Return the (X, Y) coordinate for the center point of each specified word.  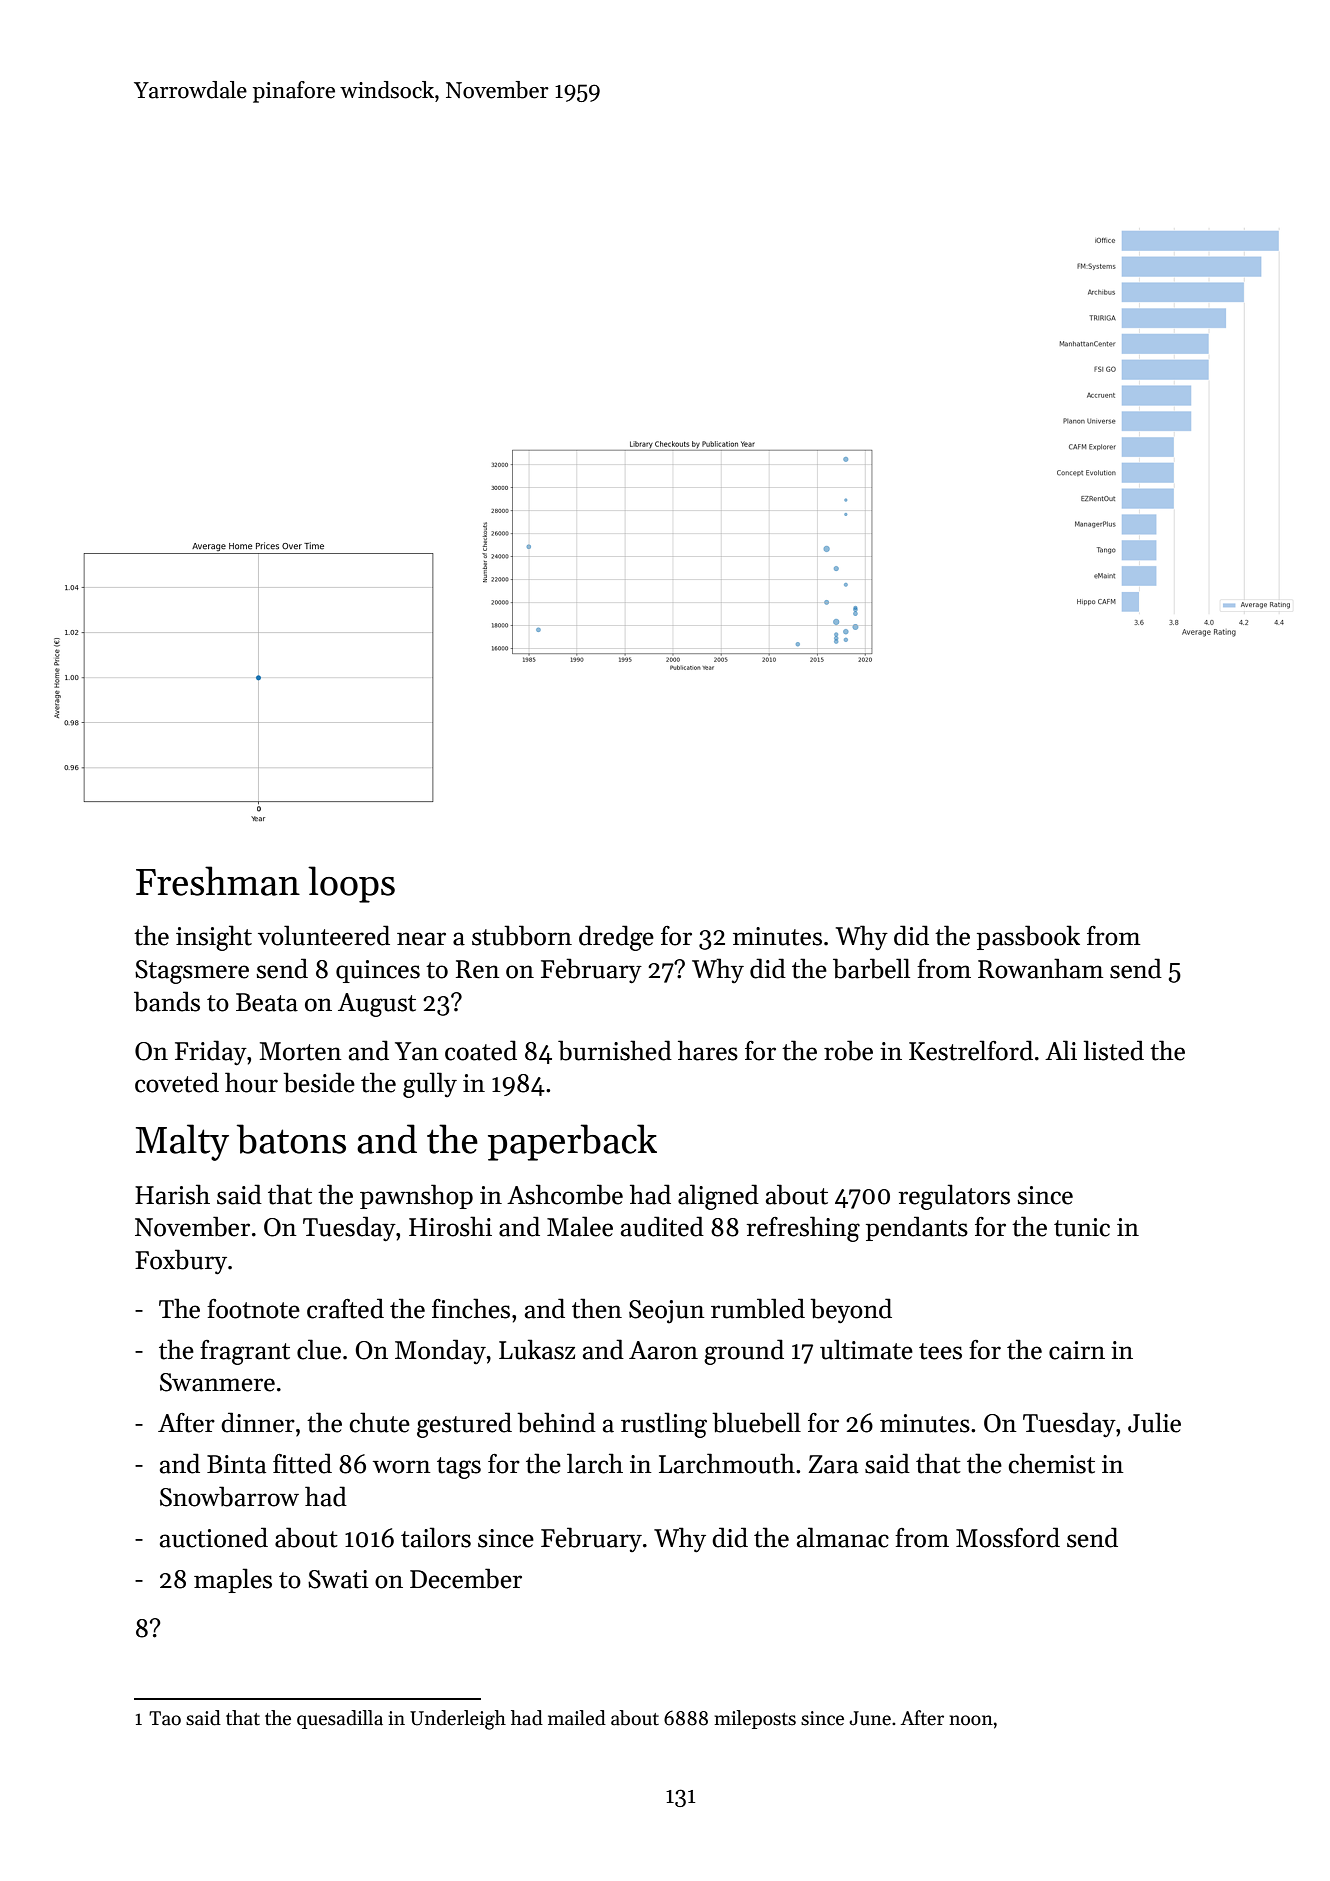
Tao (165, 1718)
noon (971, 1720)
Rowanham (1040, 968)
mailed (577, 1718)
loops (351, 884)
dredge (616, 938)
